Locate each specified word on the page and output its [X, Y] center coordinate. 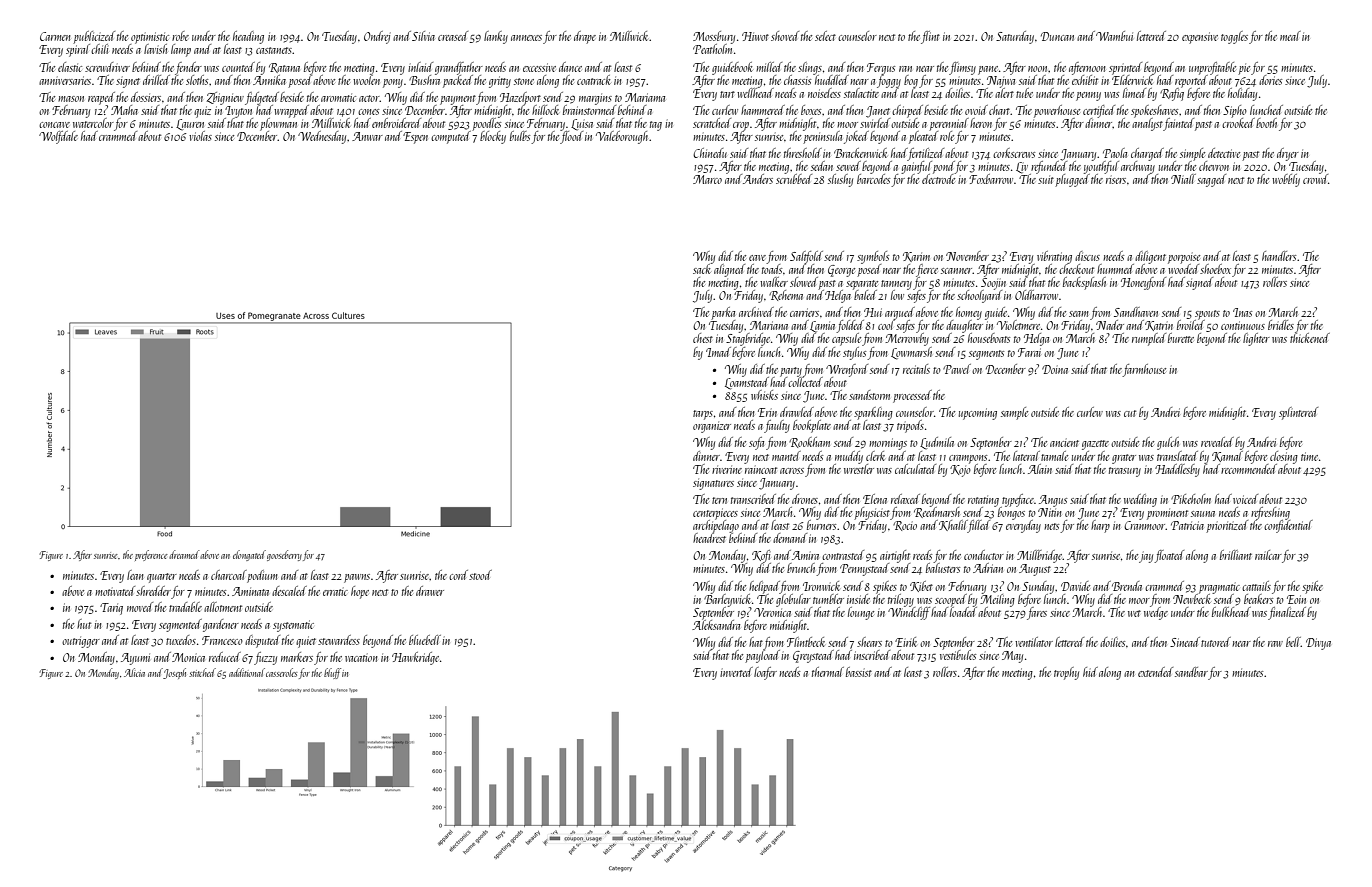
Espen [415, 138]
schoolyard [979, 296]
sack [702, 269]
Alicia [134, 672]
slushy [840, 180]
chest [703, 338]
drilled [156, 80]
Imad [718, 352]
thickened [1310, 338]
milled [769, 67]
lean [135, 575]
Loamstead [747, 382]
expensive [1200, 38]
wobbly [1286, 180]
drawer [430, 591]
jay [1146, 557]
